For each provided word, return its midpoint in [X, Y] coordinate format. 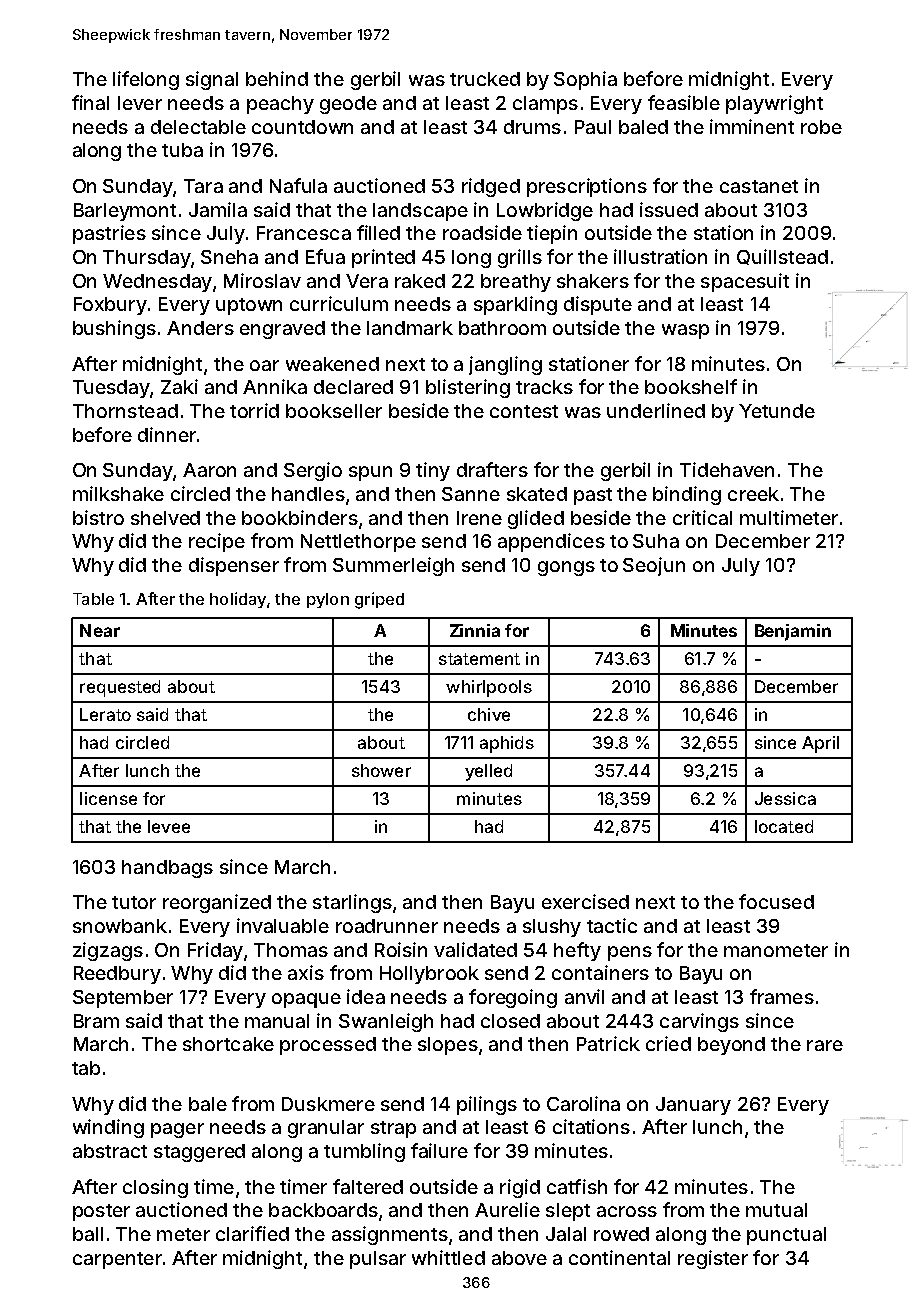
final [90, 102]
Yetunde [777, 411]
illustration [660, 256]
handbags [167, 869]
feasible [684, 102]
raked [420, 281]
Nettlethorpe [358, 543]
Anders [200, 328]
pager [177, 1130]
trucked [485, 79]
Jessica [785, 798]
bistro [98, 517]
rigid [520, 1188]
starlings [352, 903]
